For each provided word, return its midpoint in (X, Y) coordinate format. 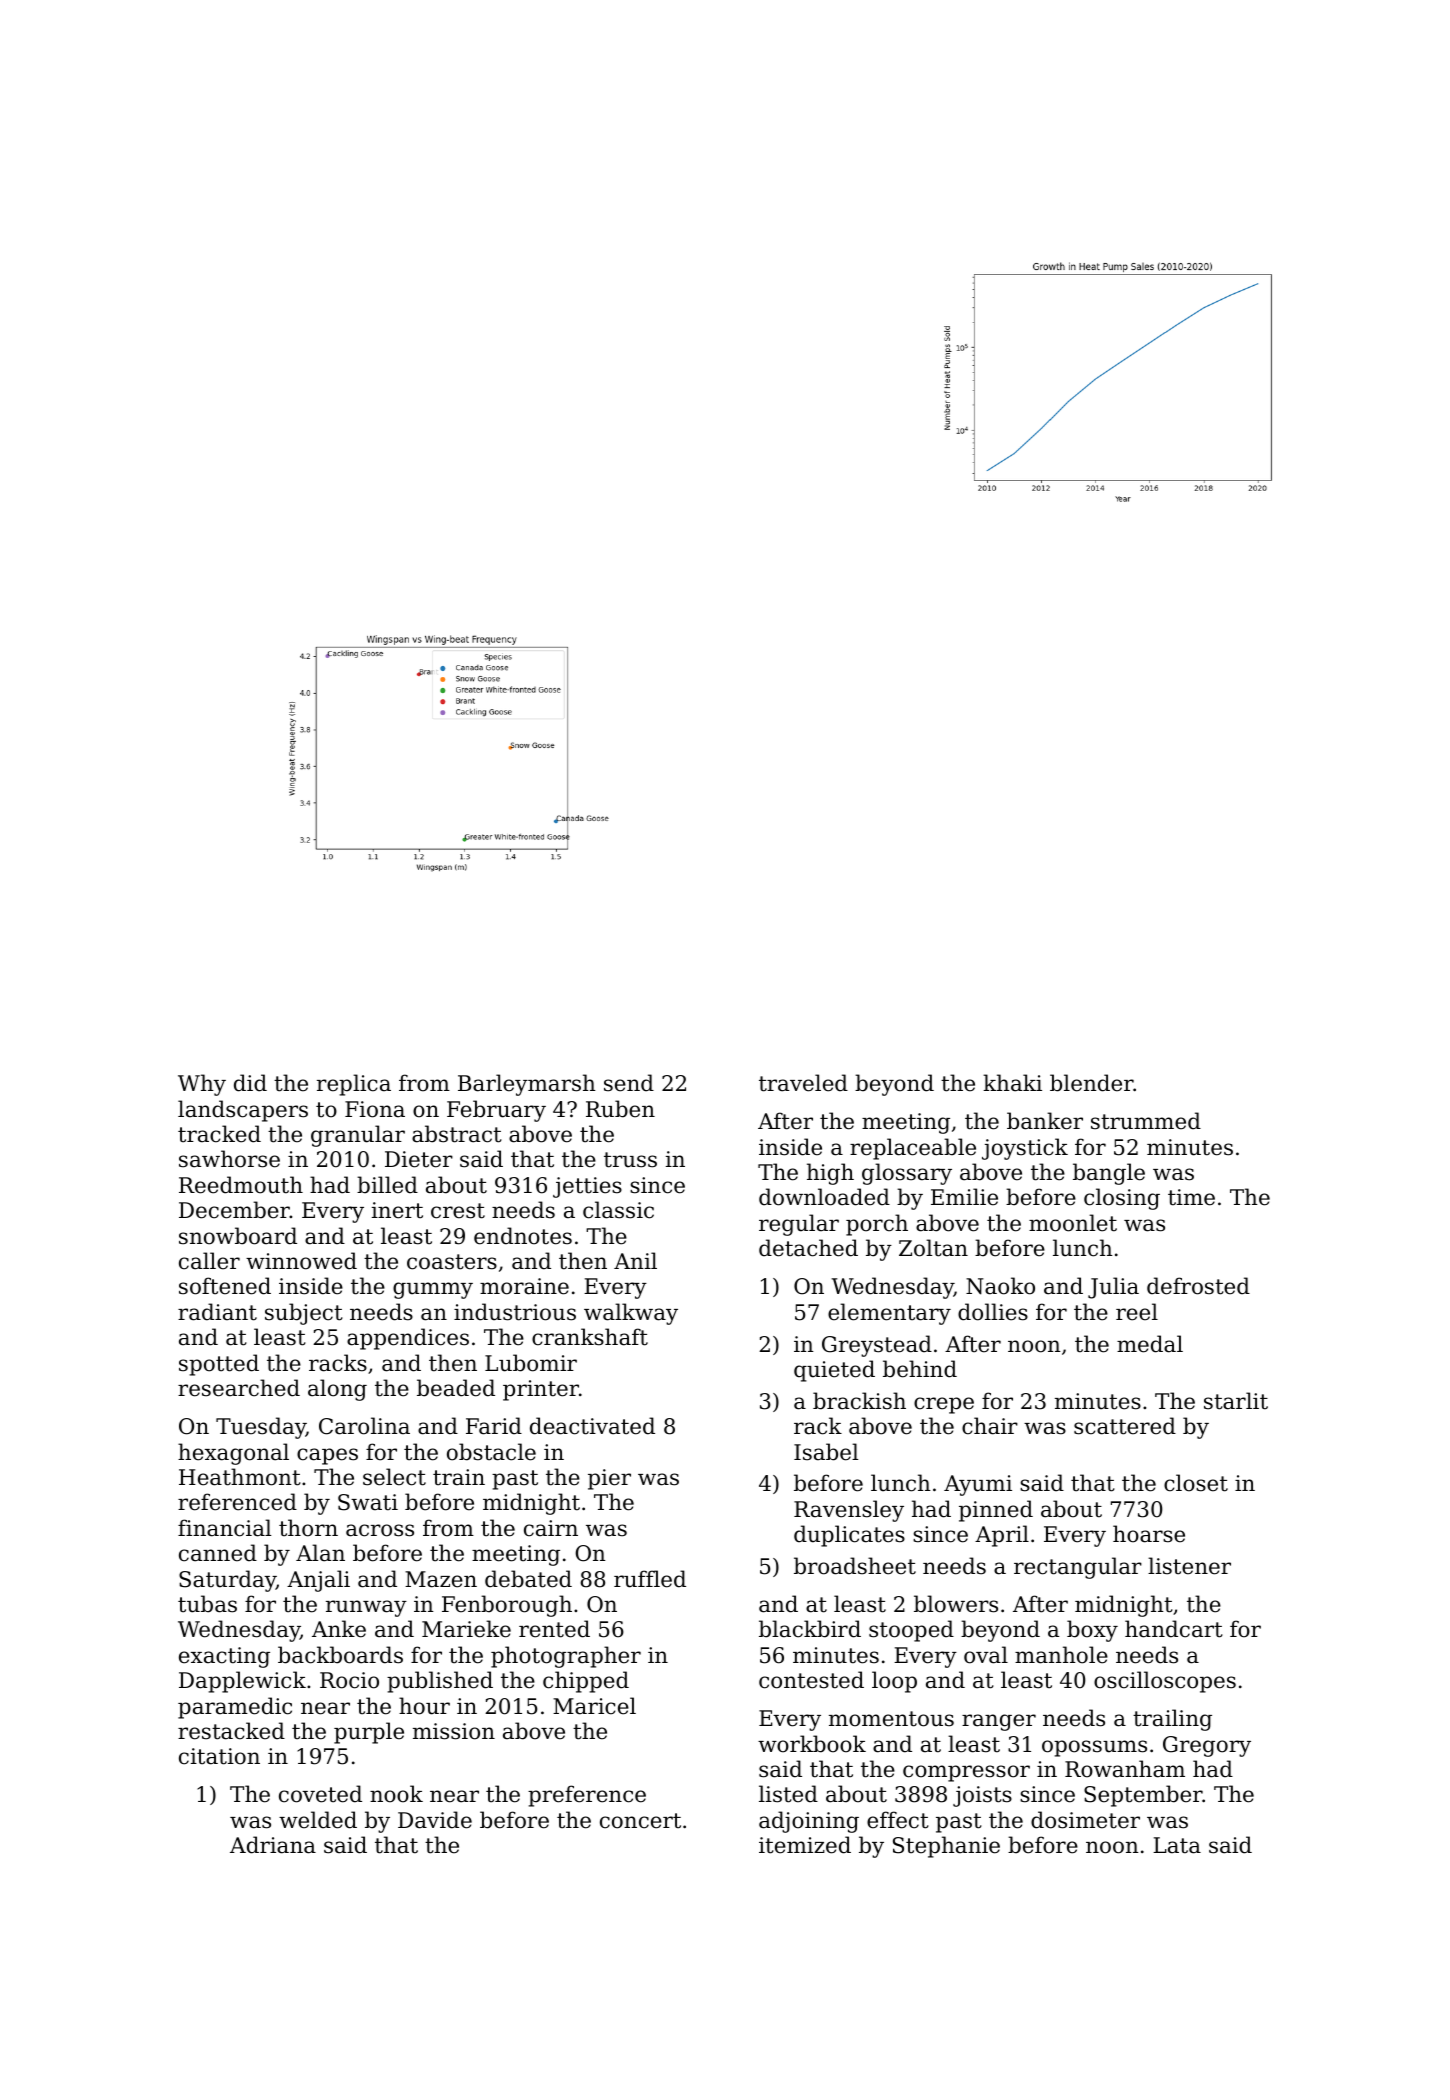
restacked (231, 1731)
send (629, 1083)
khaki (1012, 1083)
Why (202, 1085)
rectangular (1078, 1568)
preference (587, 1796)
